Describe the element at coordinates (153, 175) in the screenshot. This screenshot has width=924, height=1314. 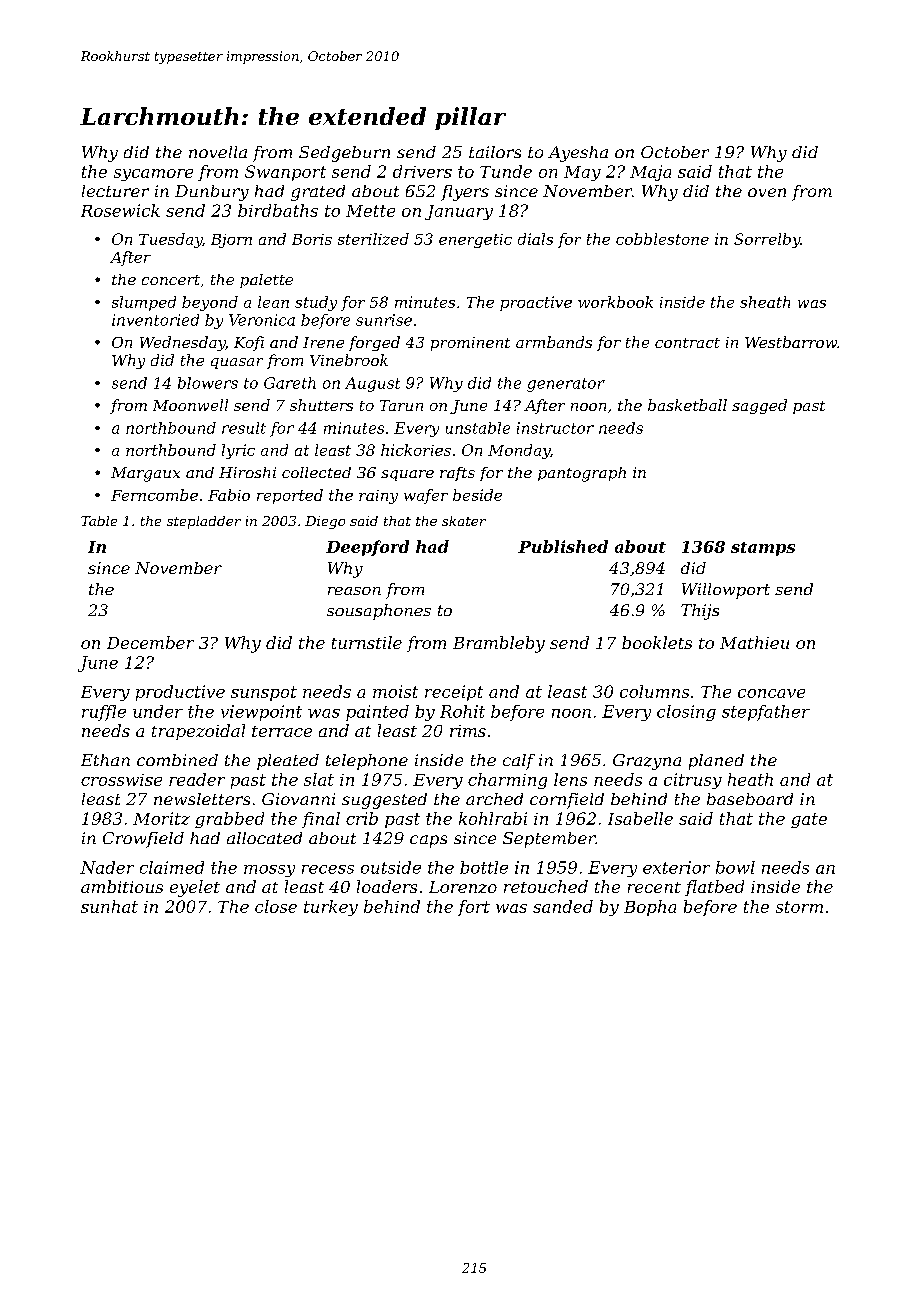
I see `sycamore` at that location.
